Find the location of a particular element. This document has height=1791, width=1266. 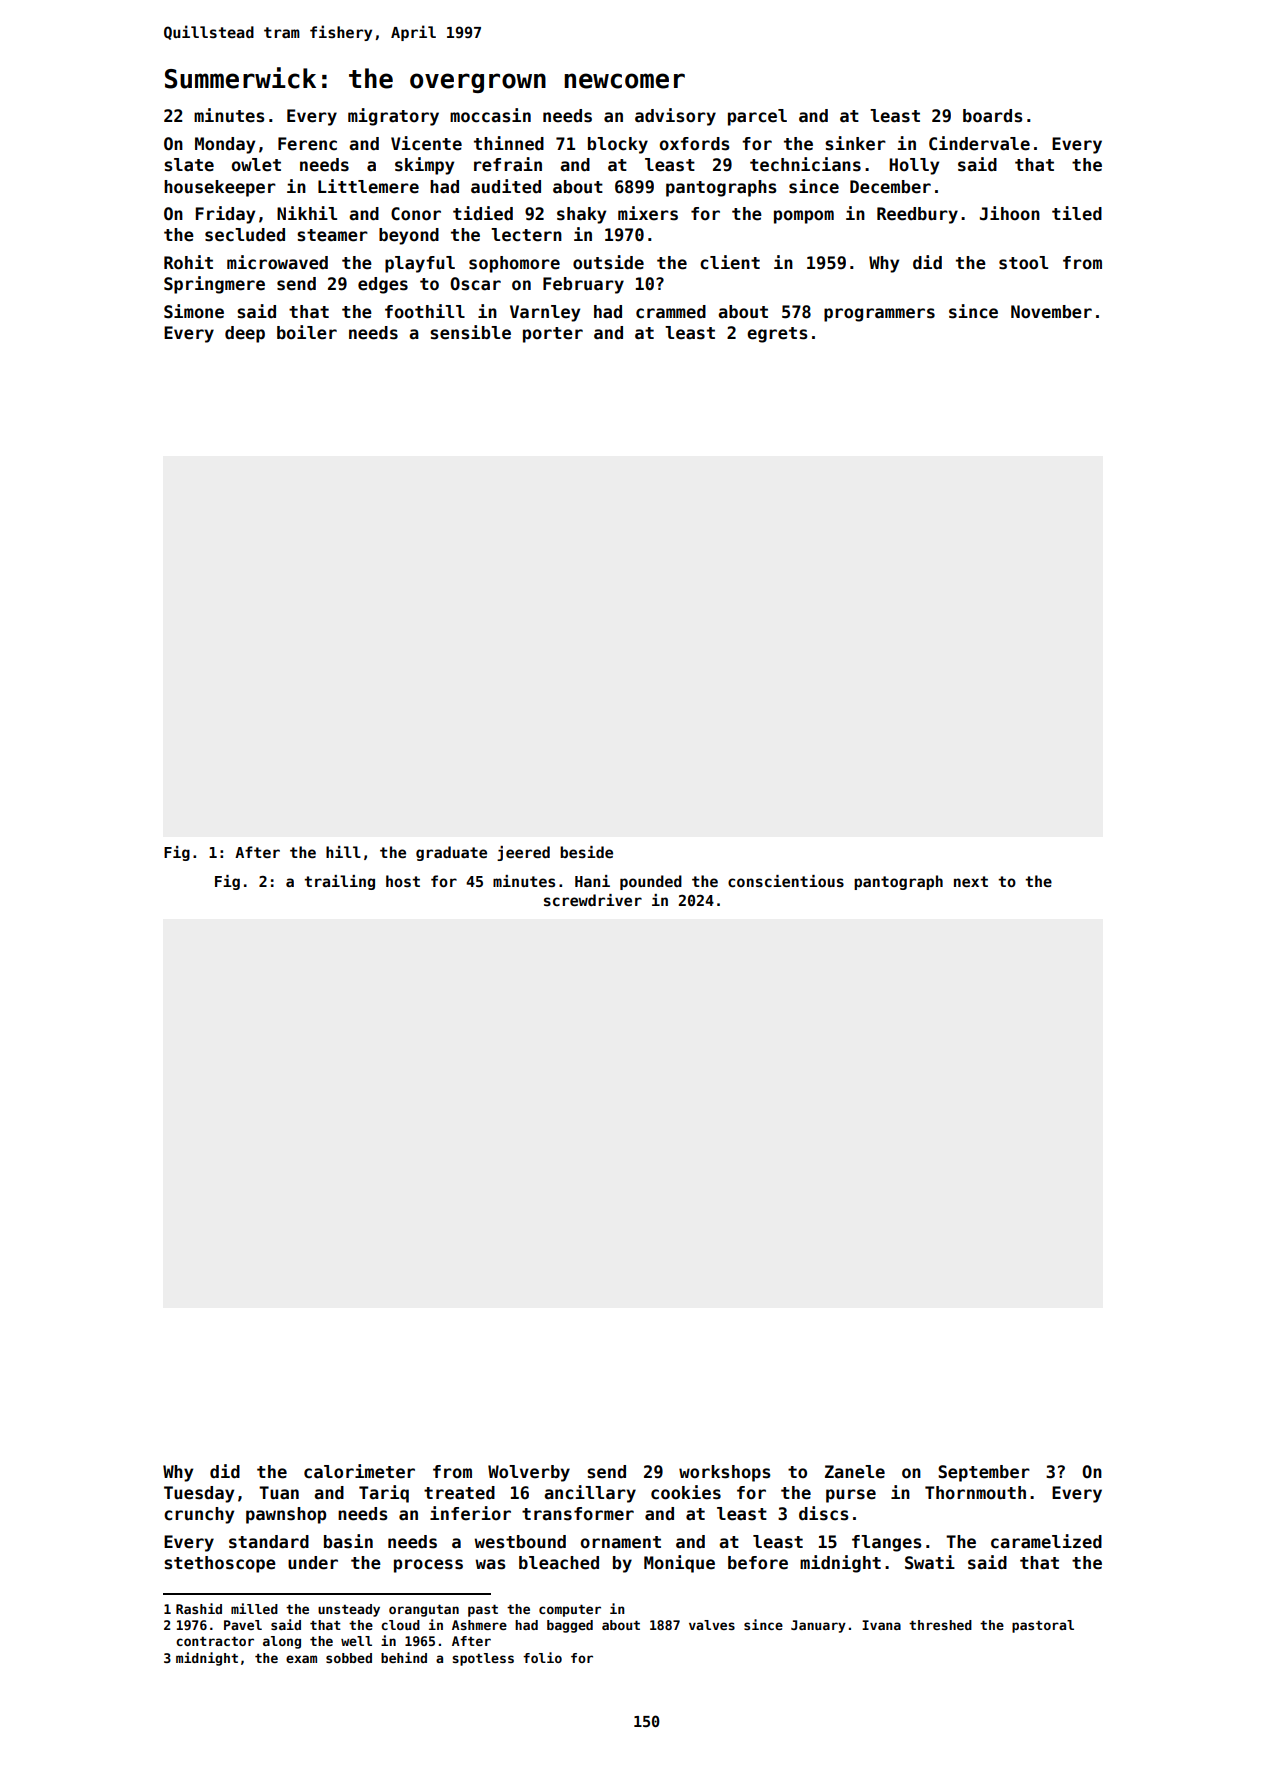

parcel is located at coordinates (757, 117).
